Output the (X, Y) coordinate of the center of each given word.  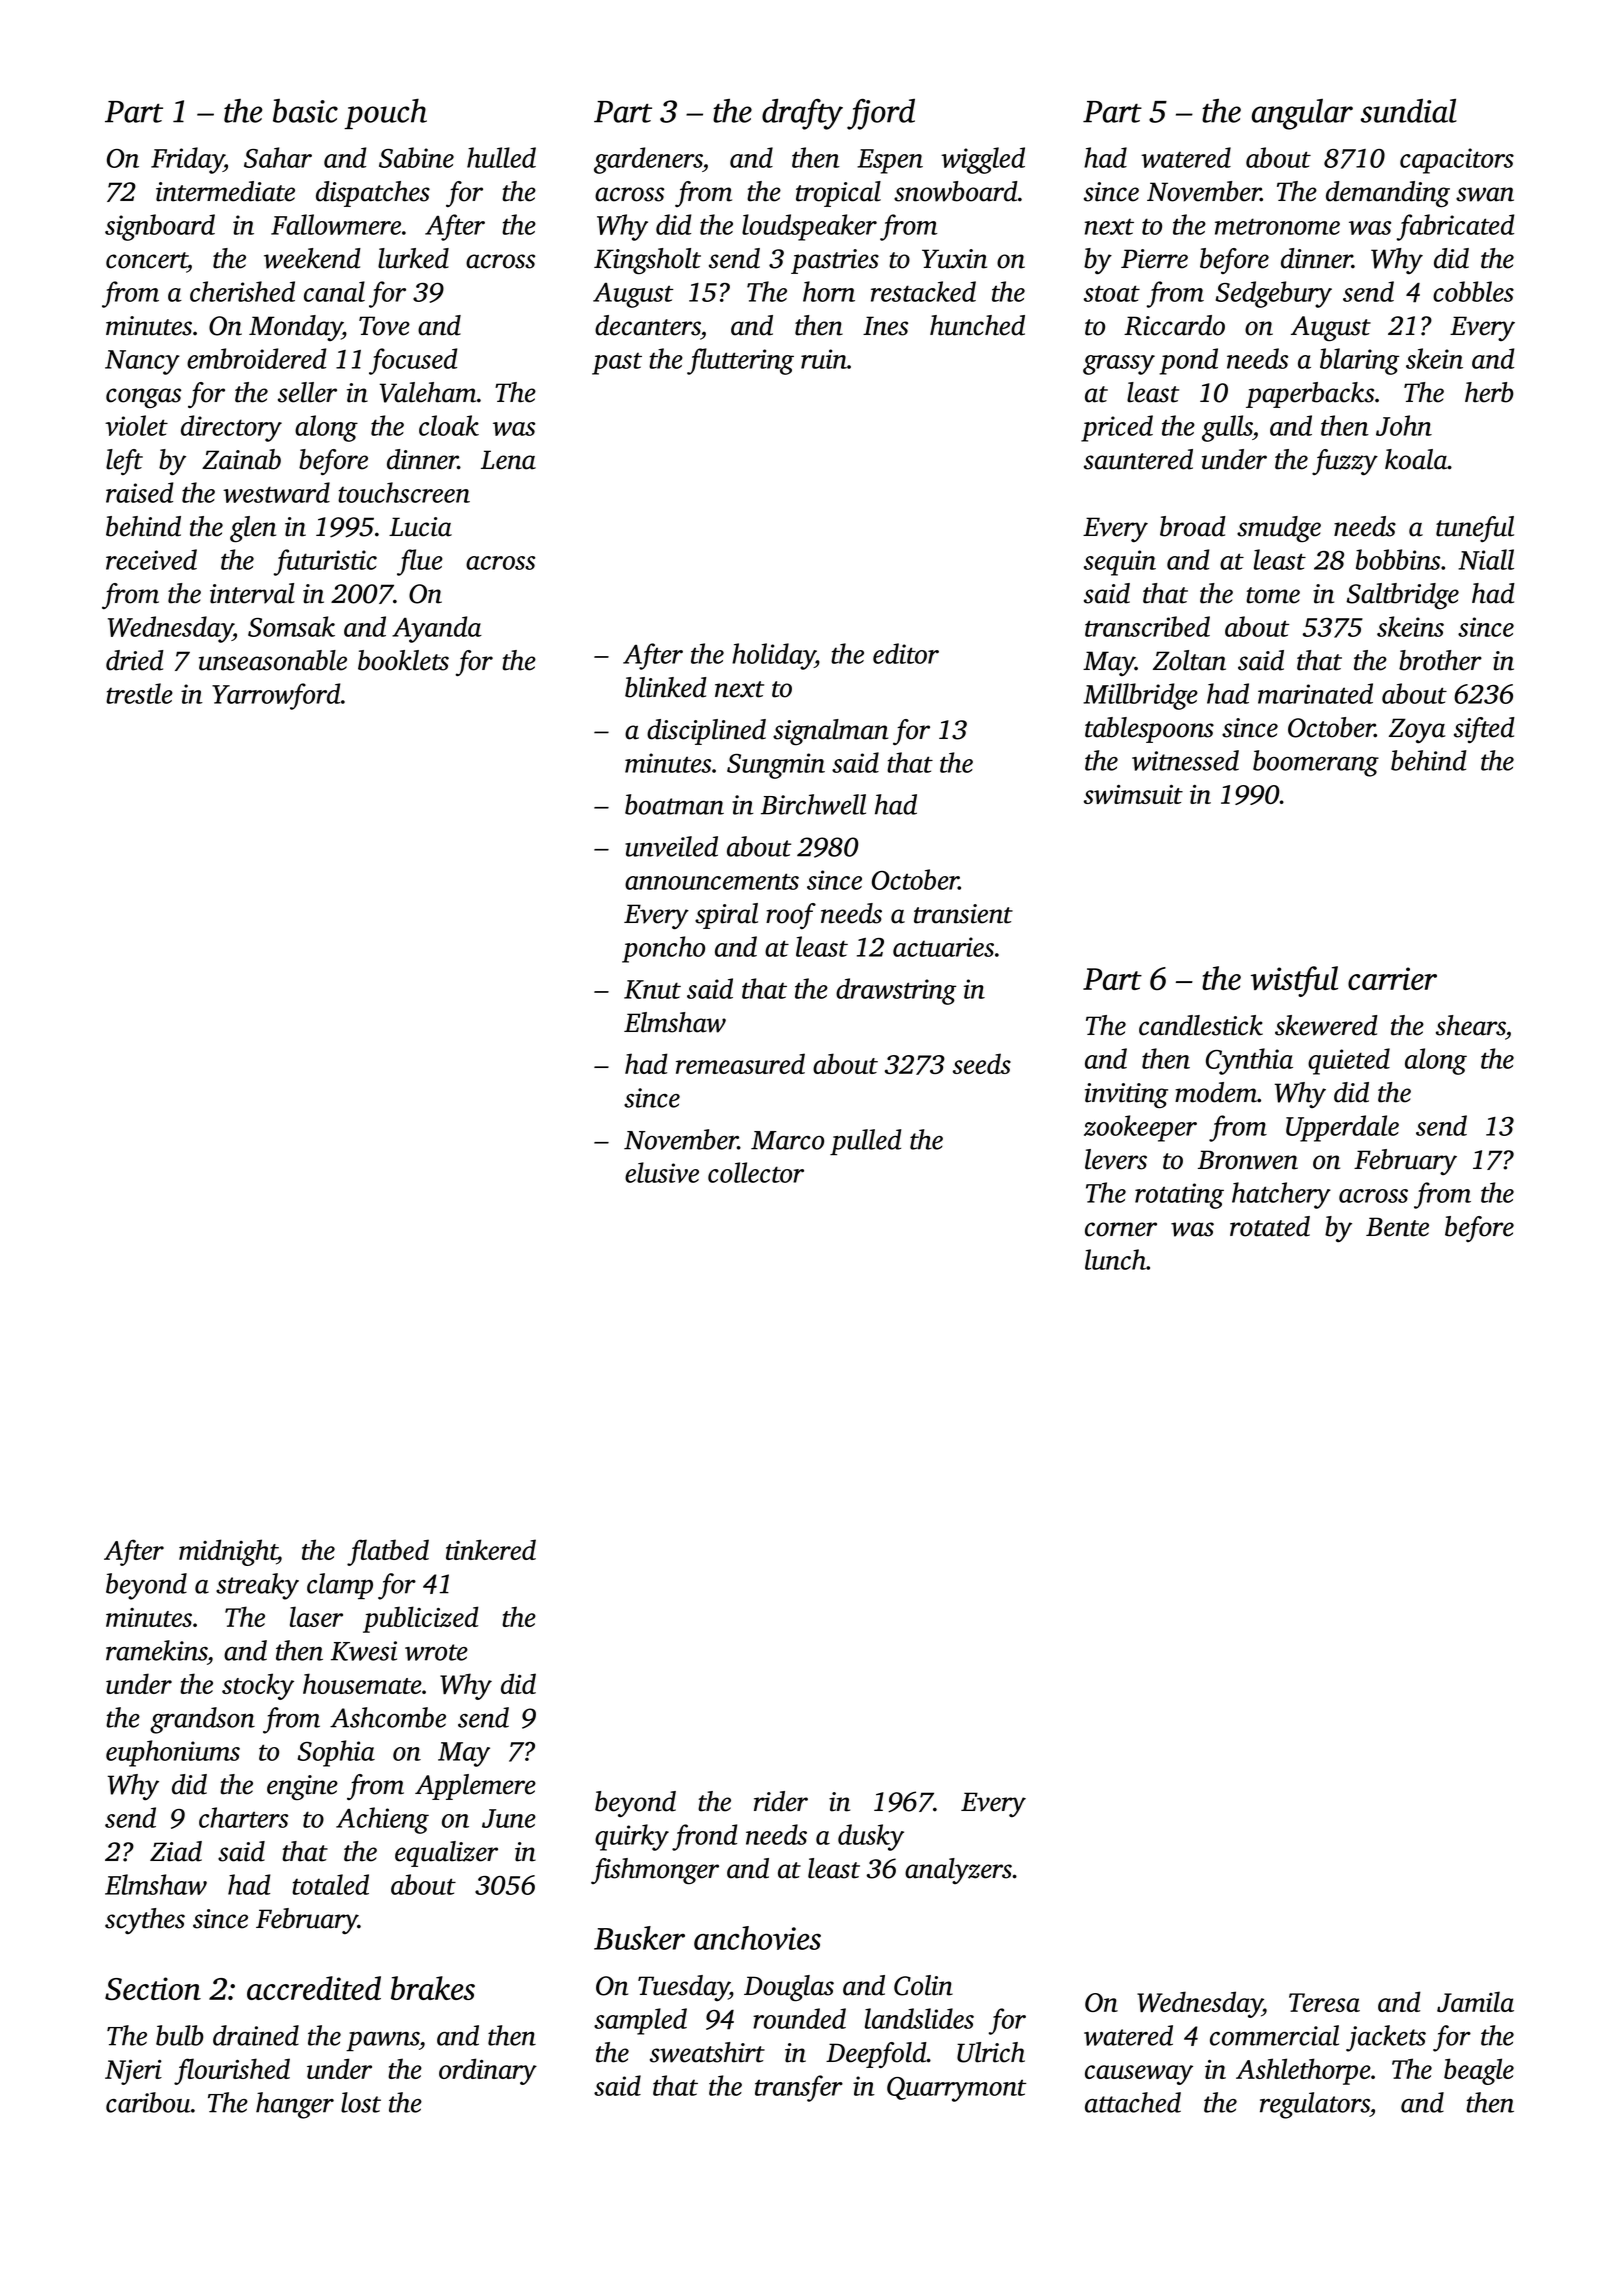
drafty (802, 114)
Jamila (1475, 2001)
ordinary (488, 2071)
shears (1471, 1025)
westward (276, 492)
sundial (1409, 111)
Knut (652, 989)
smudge (1279, 529)
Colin (923, 1985)
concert (147, 260)
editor (906, 653)
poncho (663, 949)
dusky (871, 1837)
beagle (1479, 2071)
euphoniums (173, 1753)
